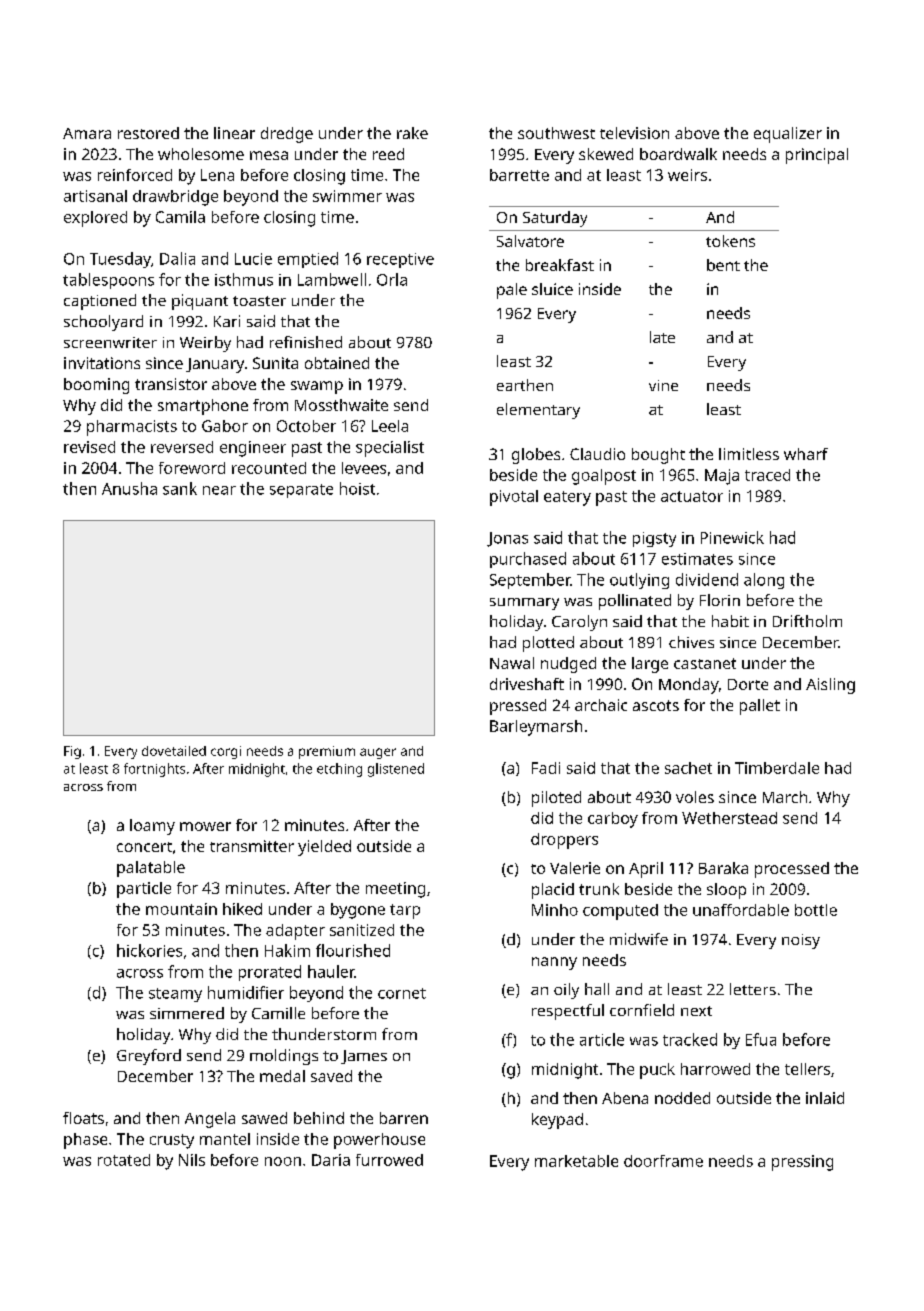  Describe the element at coordinates (364, 1057) in the image. I see `James` at that location.
